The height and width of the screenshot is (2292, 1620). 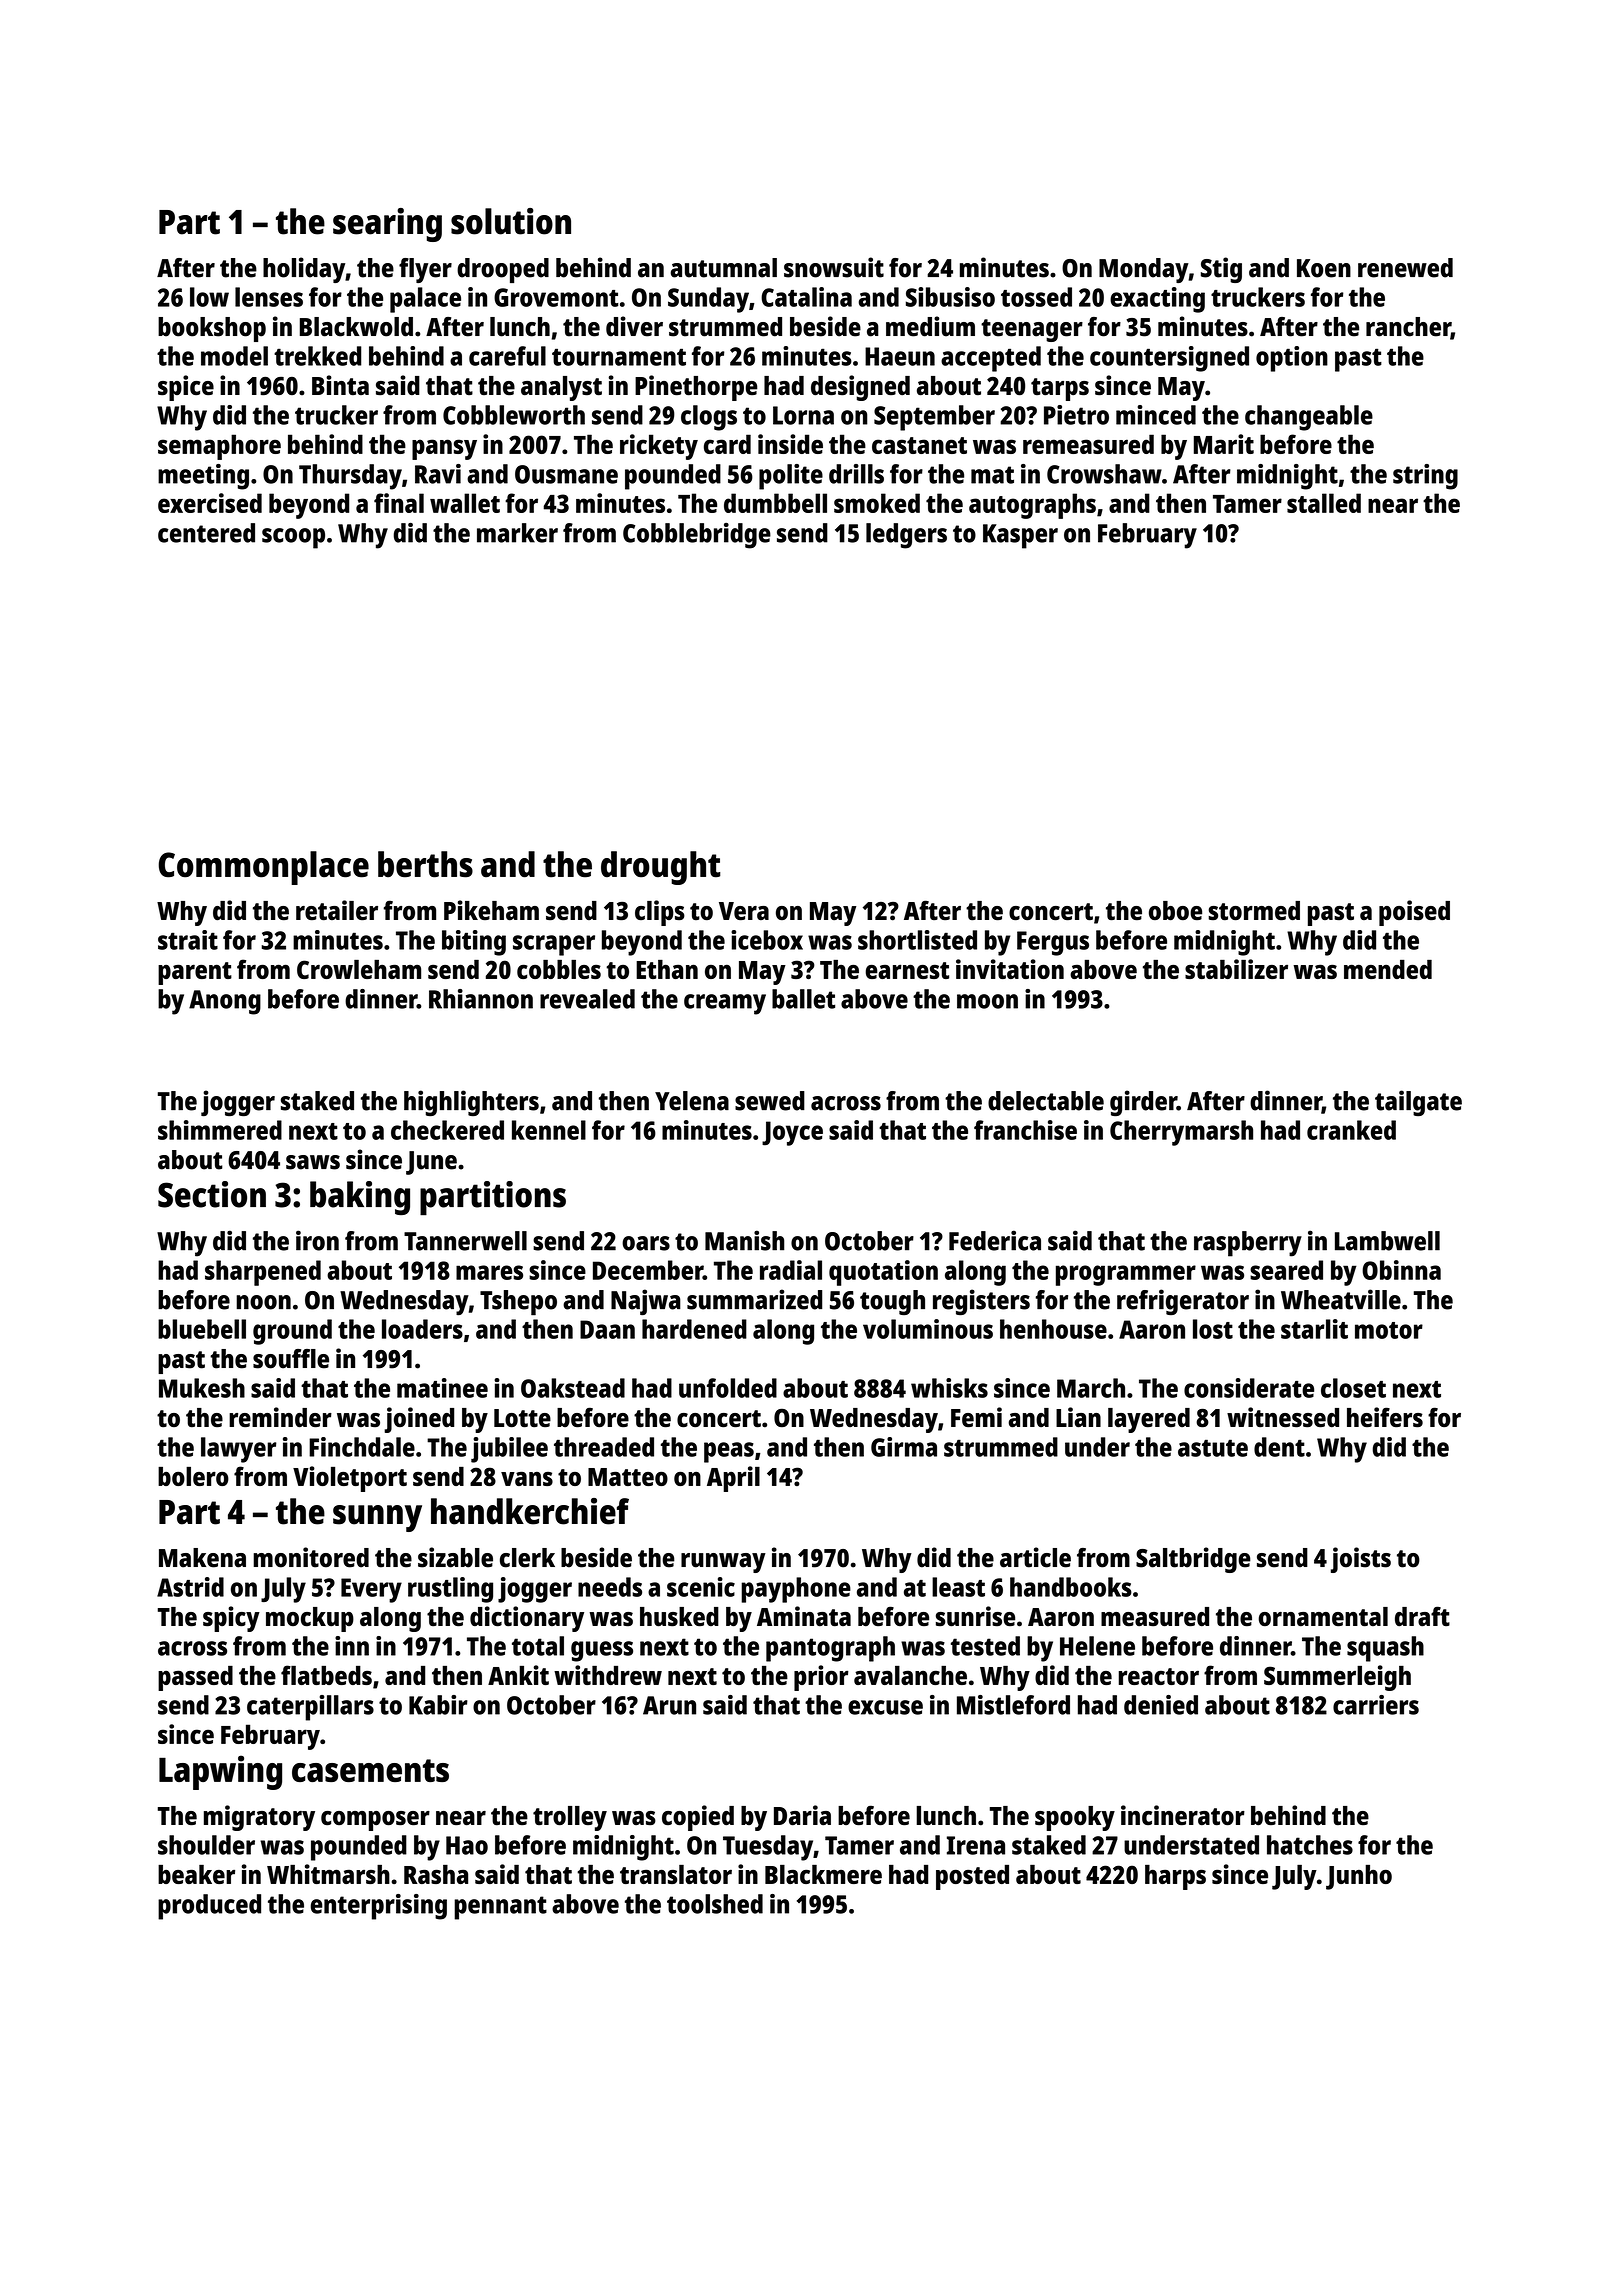 What do you see at coordinates (972, 1877) in the screenshot?
I see `posted` at bounding box center [972, 1877].
